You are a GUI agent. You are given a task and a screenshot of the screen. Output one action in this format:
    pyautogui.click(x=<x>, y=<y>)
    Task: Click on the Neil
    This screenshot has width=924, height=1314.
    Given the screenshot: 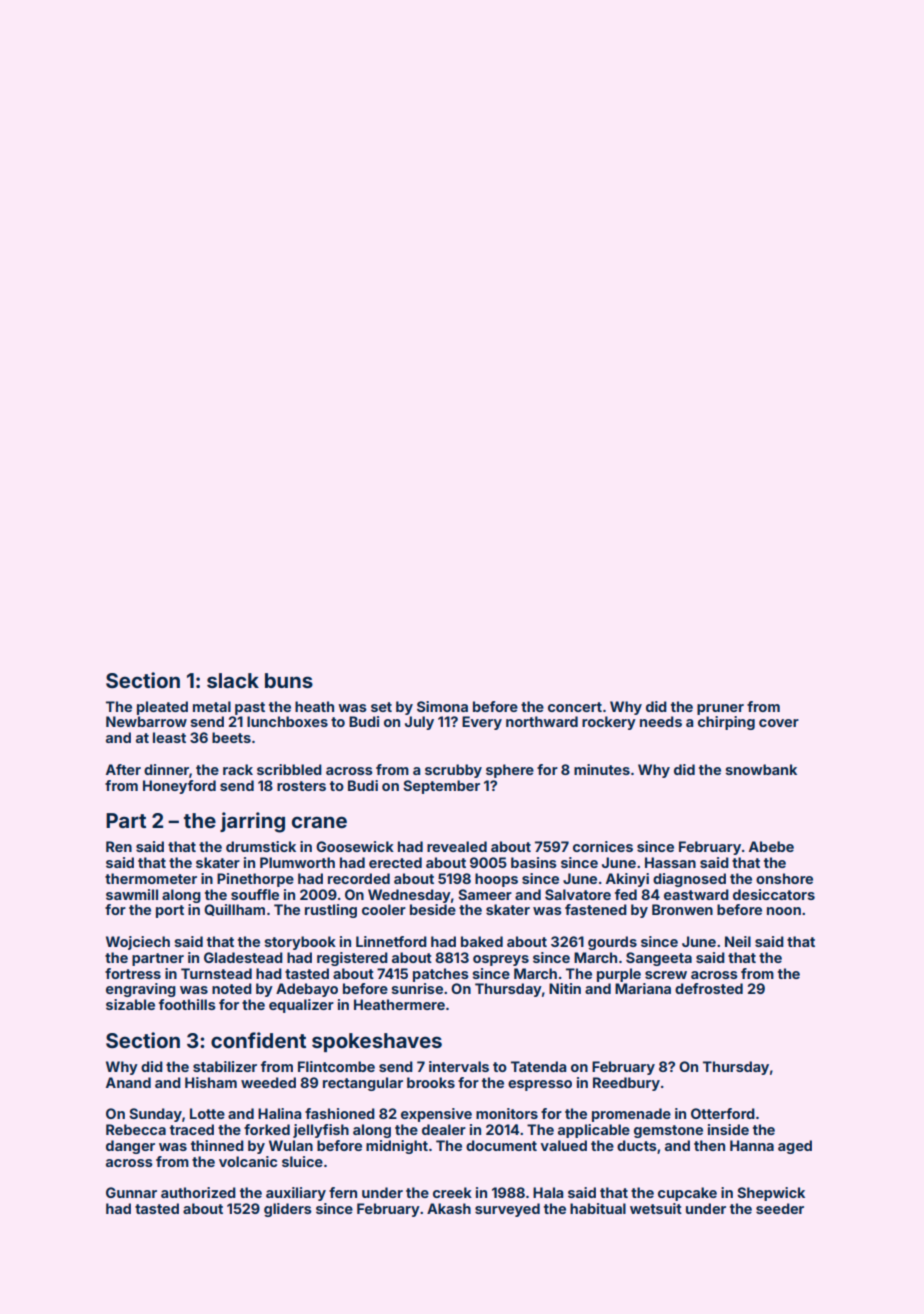 What is the action you would take?
    pyautogui.click(x=738, y=941)
